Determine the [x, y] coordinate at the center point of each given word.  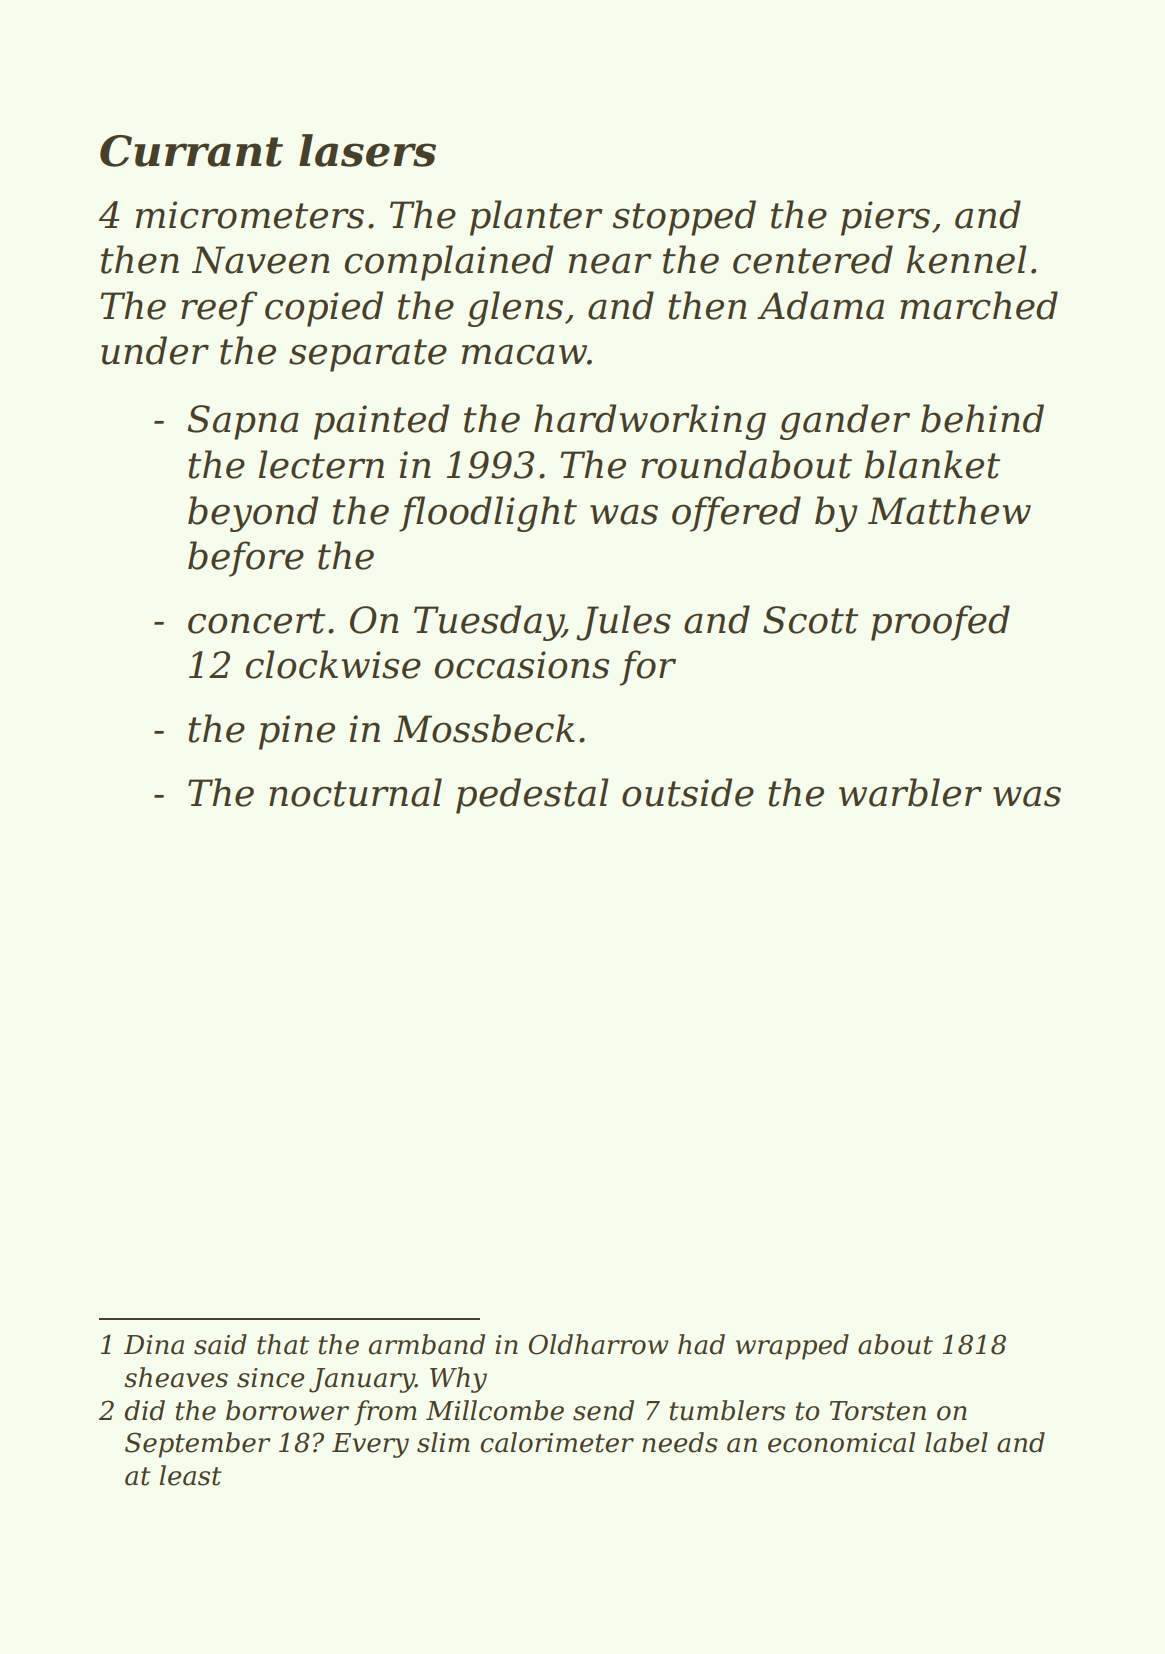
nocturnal [355, 792]
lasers [367, 150]
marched [979, 305]
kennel [967, 259]
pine [297, 732]
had [701, 1344]
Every [370, 1445]
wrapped [792, 1347]
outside [688, 792]
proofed [940, 623]
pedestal [532, 796]
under [155, 350]
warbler [910, 792]
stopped [684, 218]
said [220, 1344]
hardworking [650, 422]
